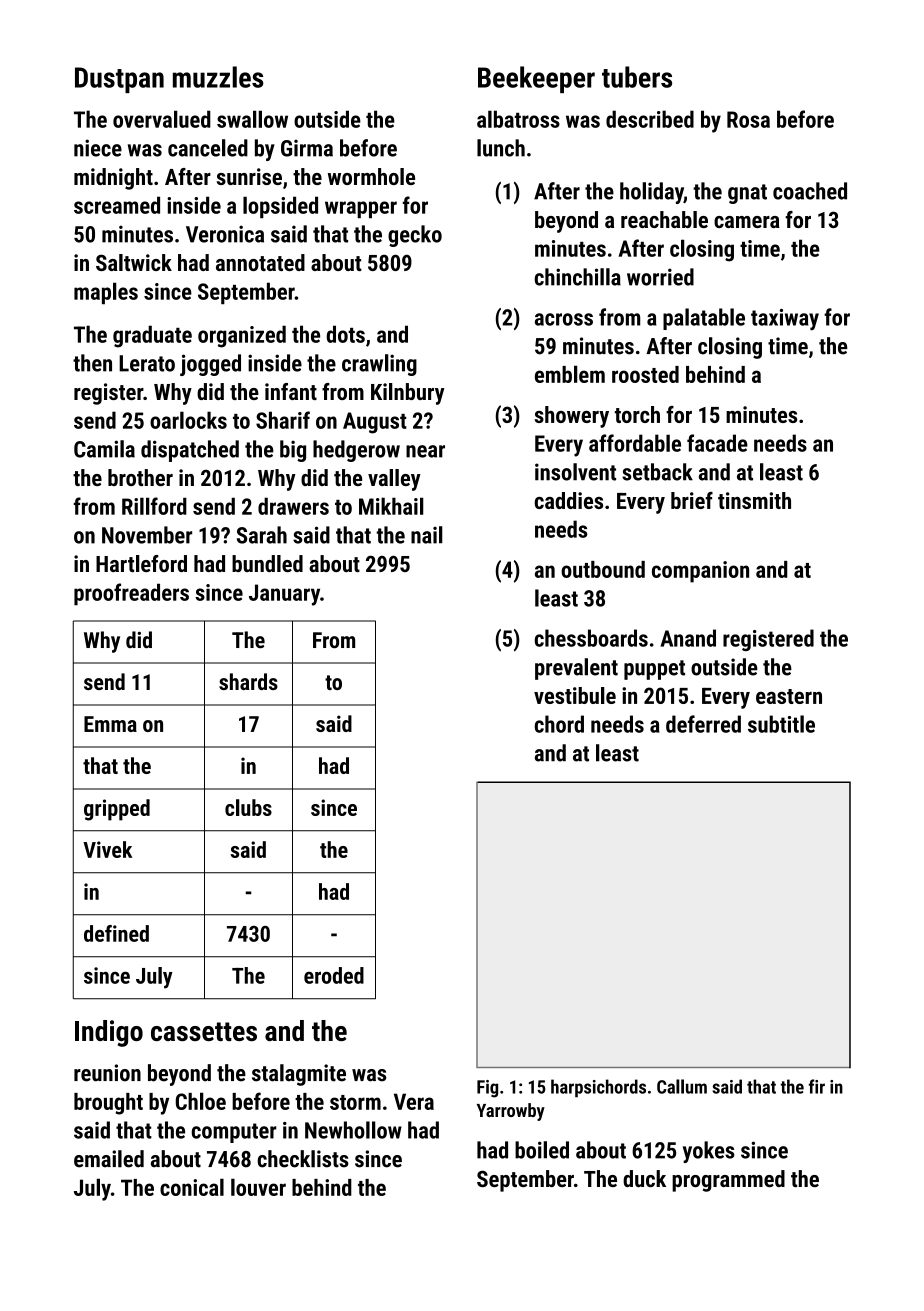  What do you see at coordinates (748, 119) in the document?
I see `Rosa` at bounding box center [748, 119].
